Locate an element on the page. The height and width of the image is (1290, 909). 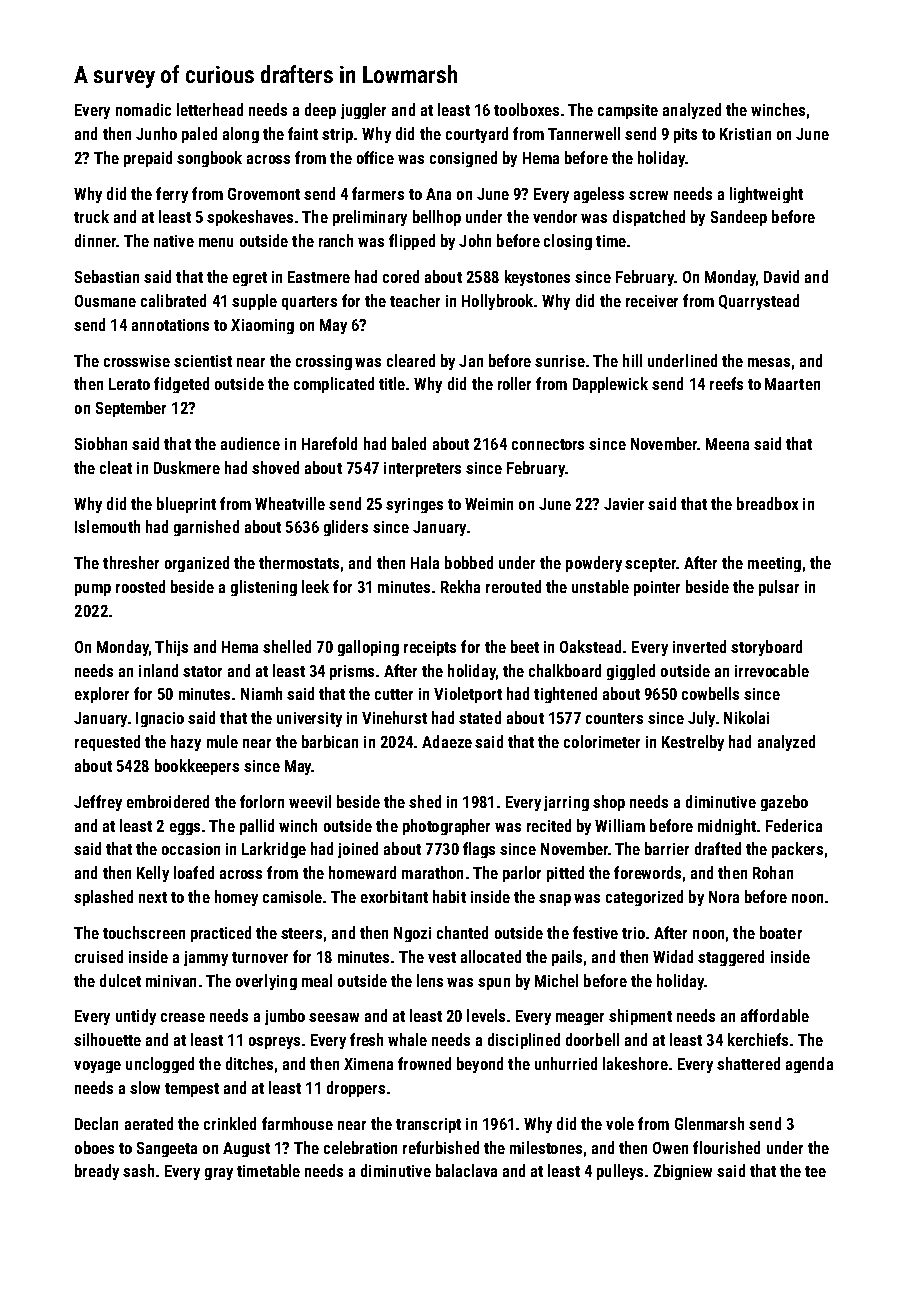
irrevocable is located at coordinates (772, 670).
